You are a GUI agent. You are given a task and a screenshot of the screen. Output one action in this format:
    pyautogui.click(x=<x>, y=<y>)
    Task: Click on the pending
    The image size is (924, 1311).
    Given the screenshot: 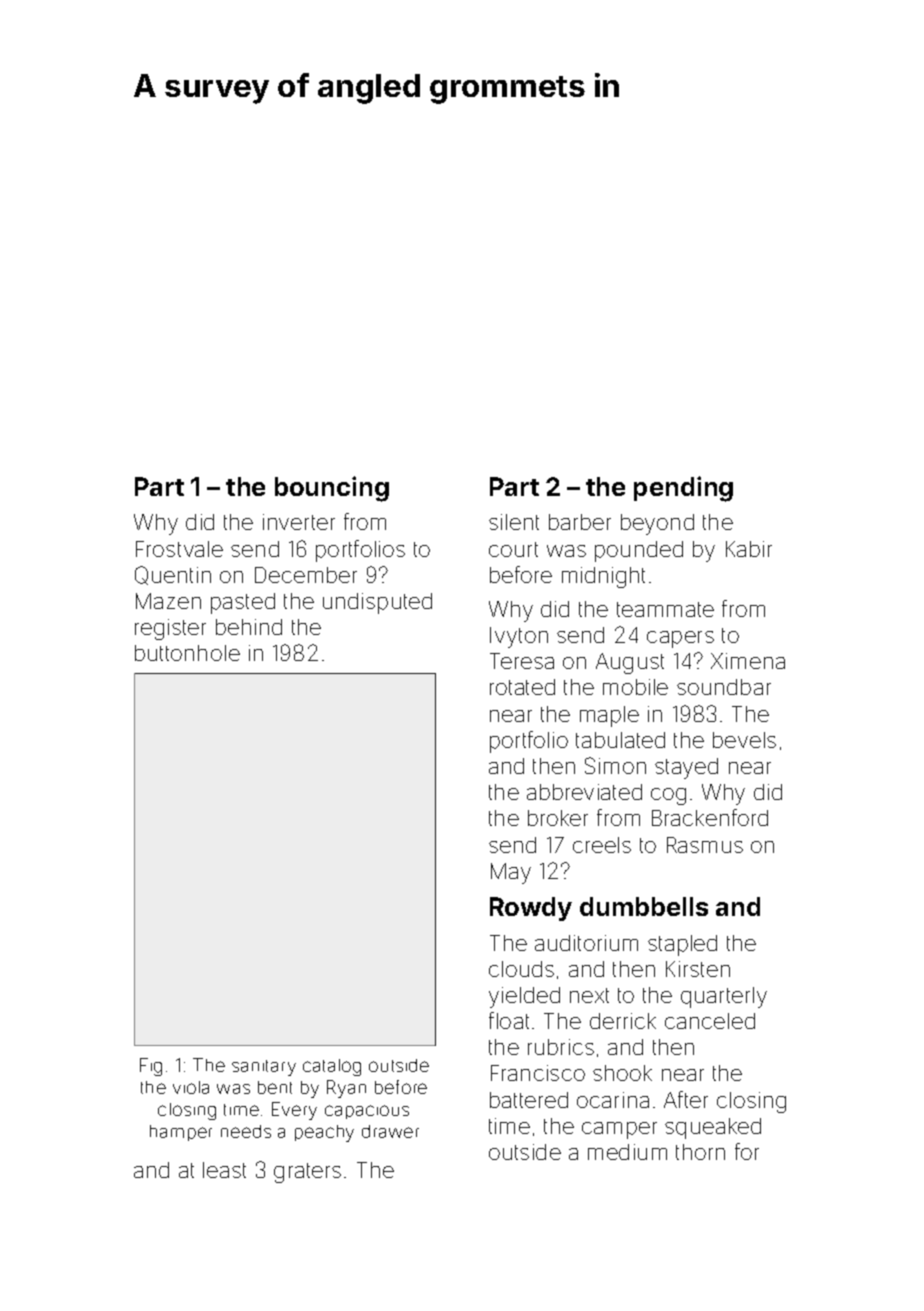 What is the action you would take?
    pyautogui.click(x=683, y=489)
